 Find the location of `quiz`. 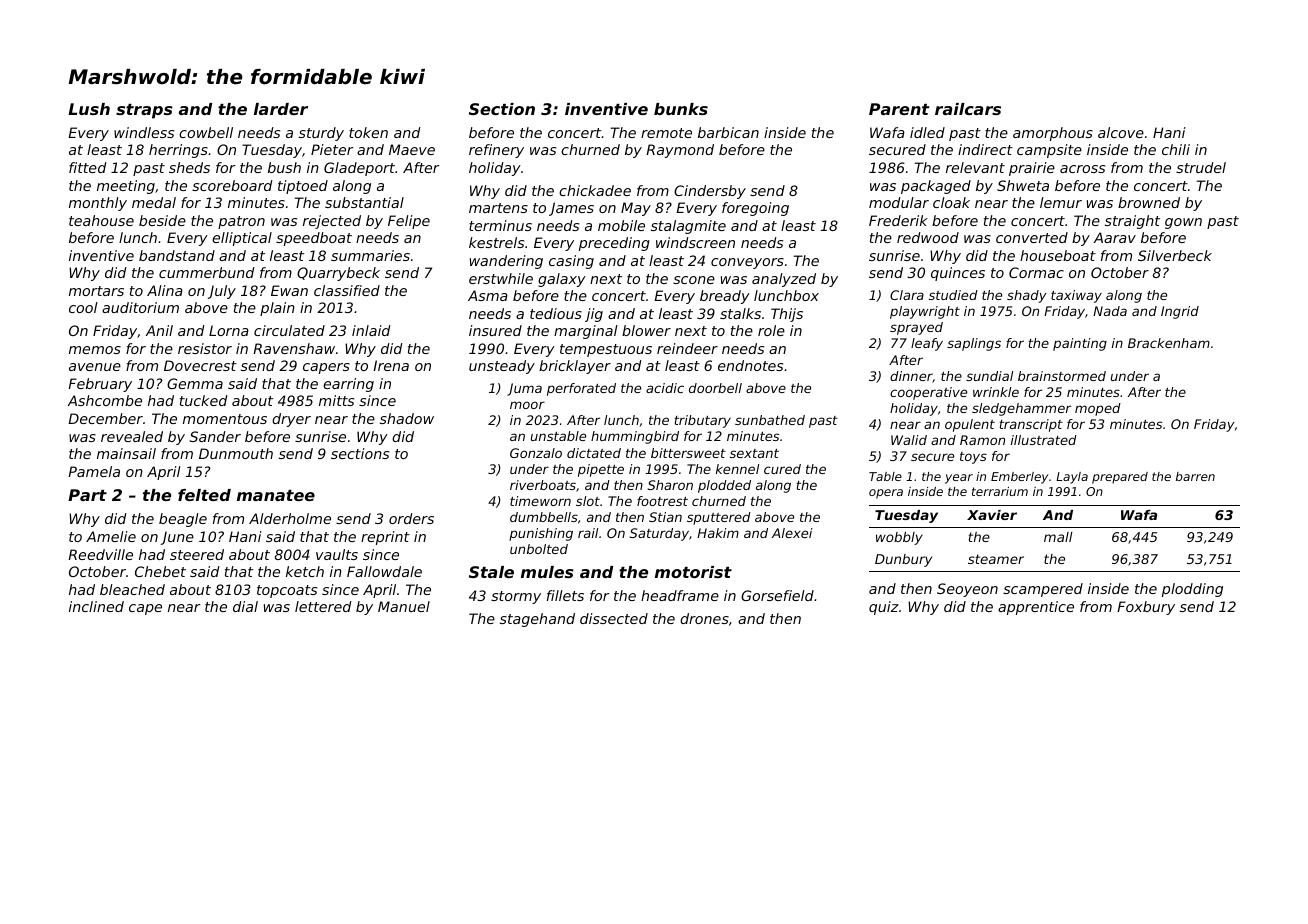

quiz is located at coordinates (884, 608).
